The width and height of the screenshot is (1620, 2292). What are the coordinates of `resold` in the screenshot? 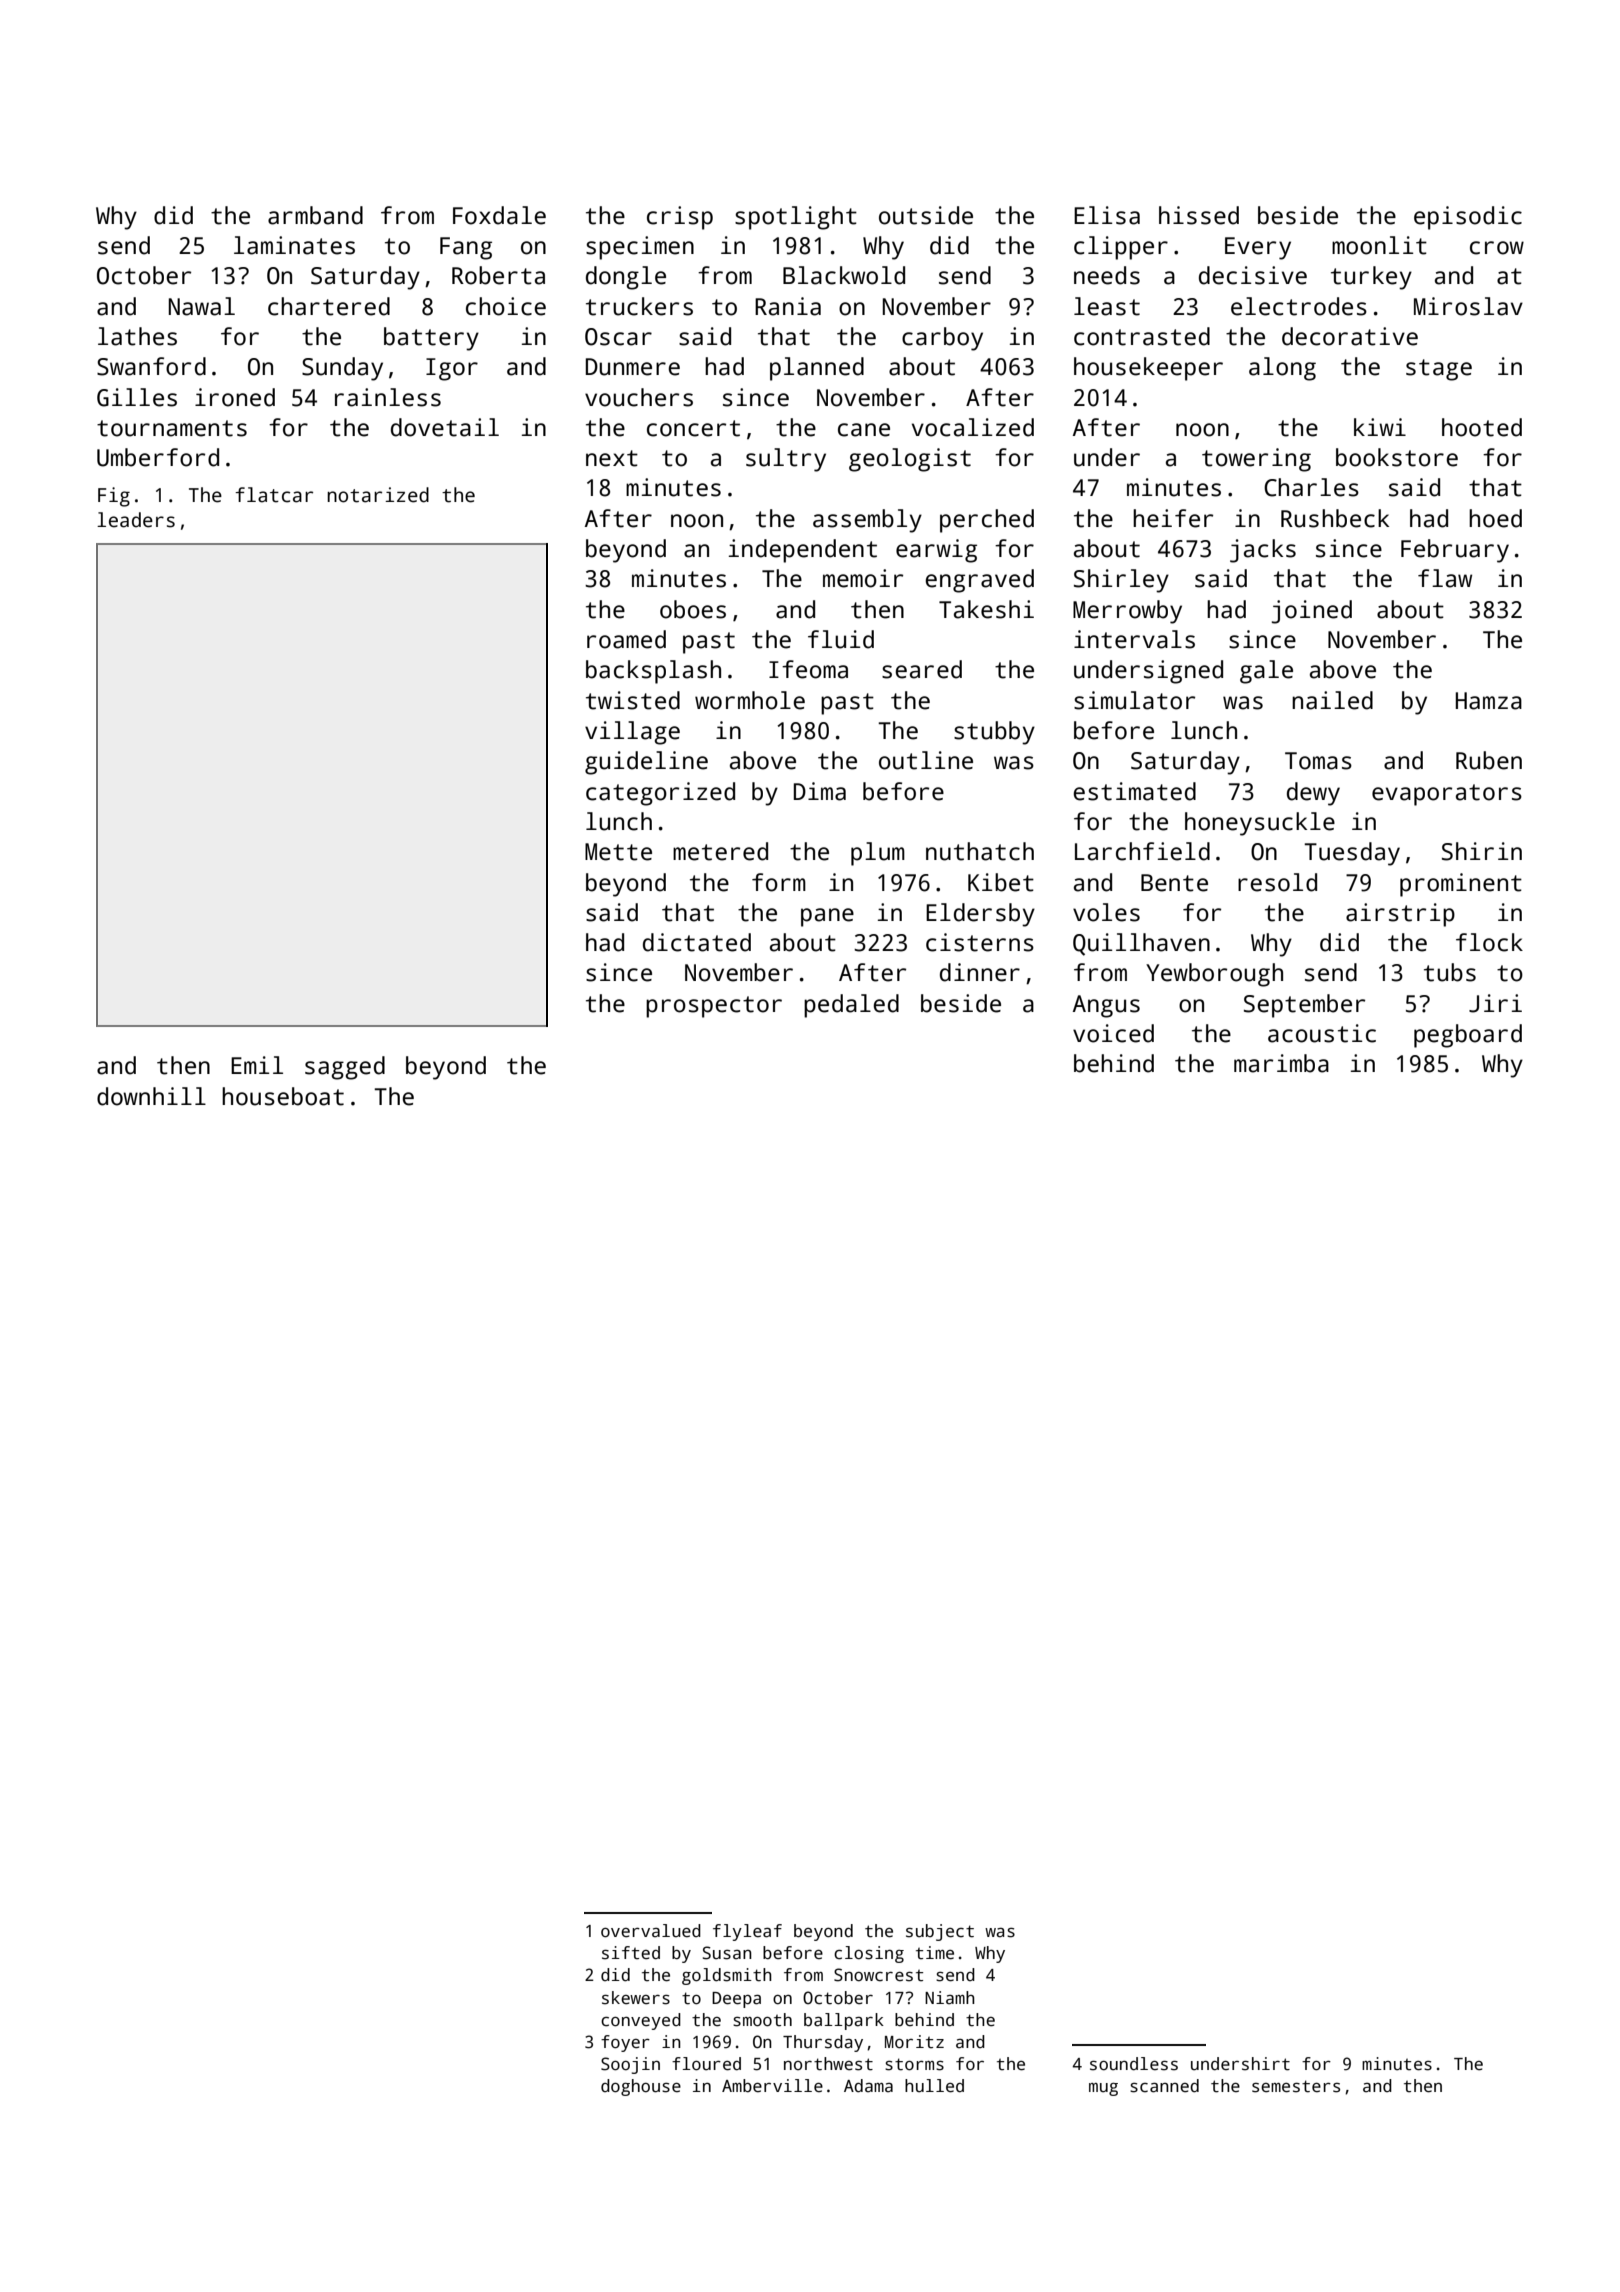 It's located at (1277, 882).
